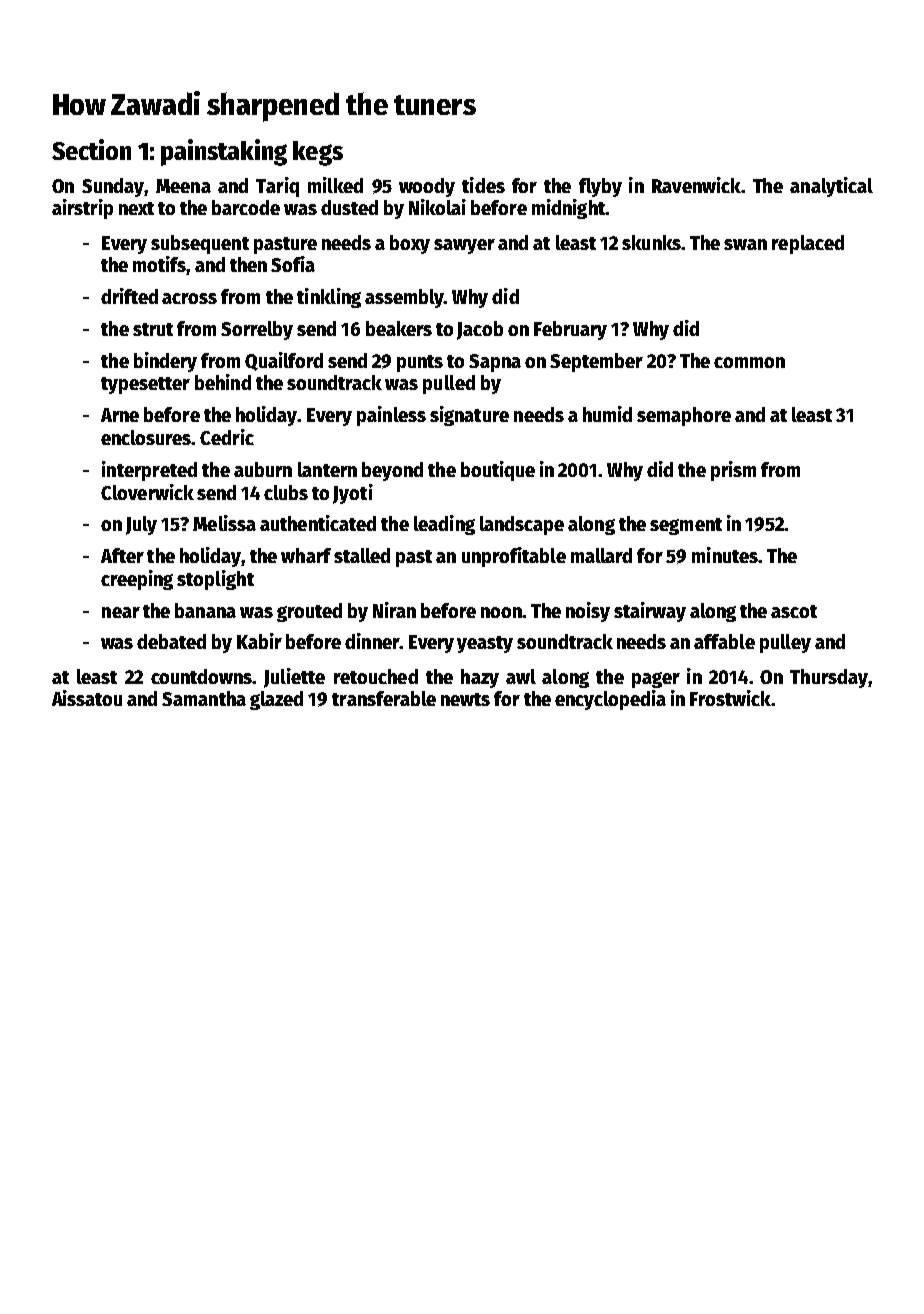 Image resolution: width=924 pixels, height=1314 pixels. What do you see at coordinates (696, 185) in the screenshot?
I see `Ravenwick` at bounding box center [696, 185].
